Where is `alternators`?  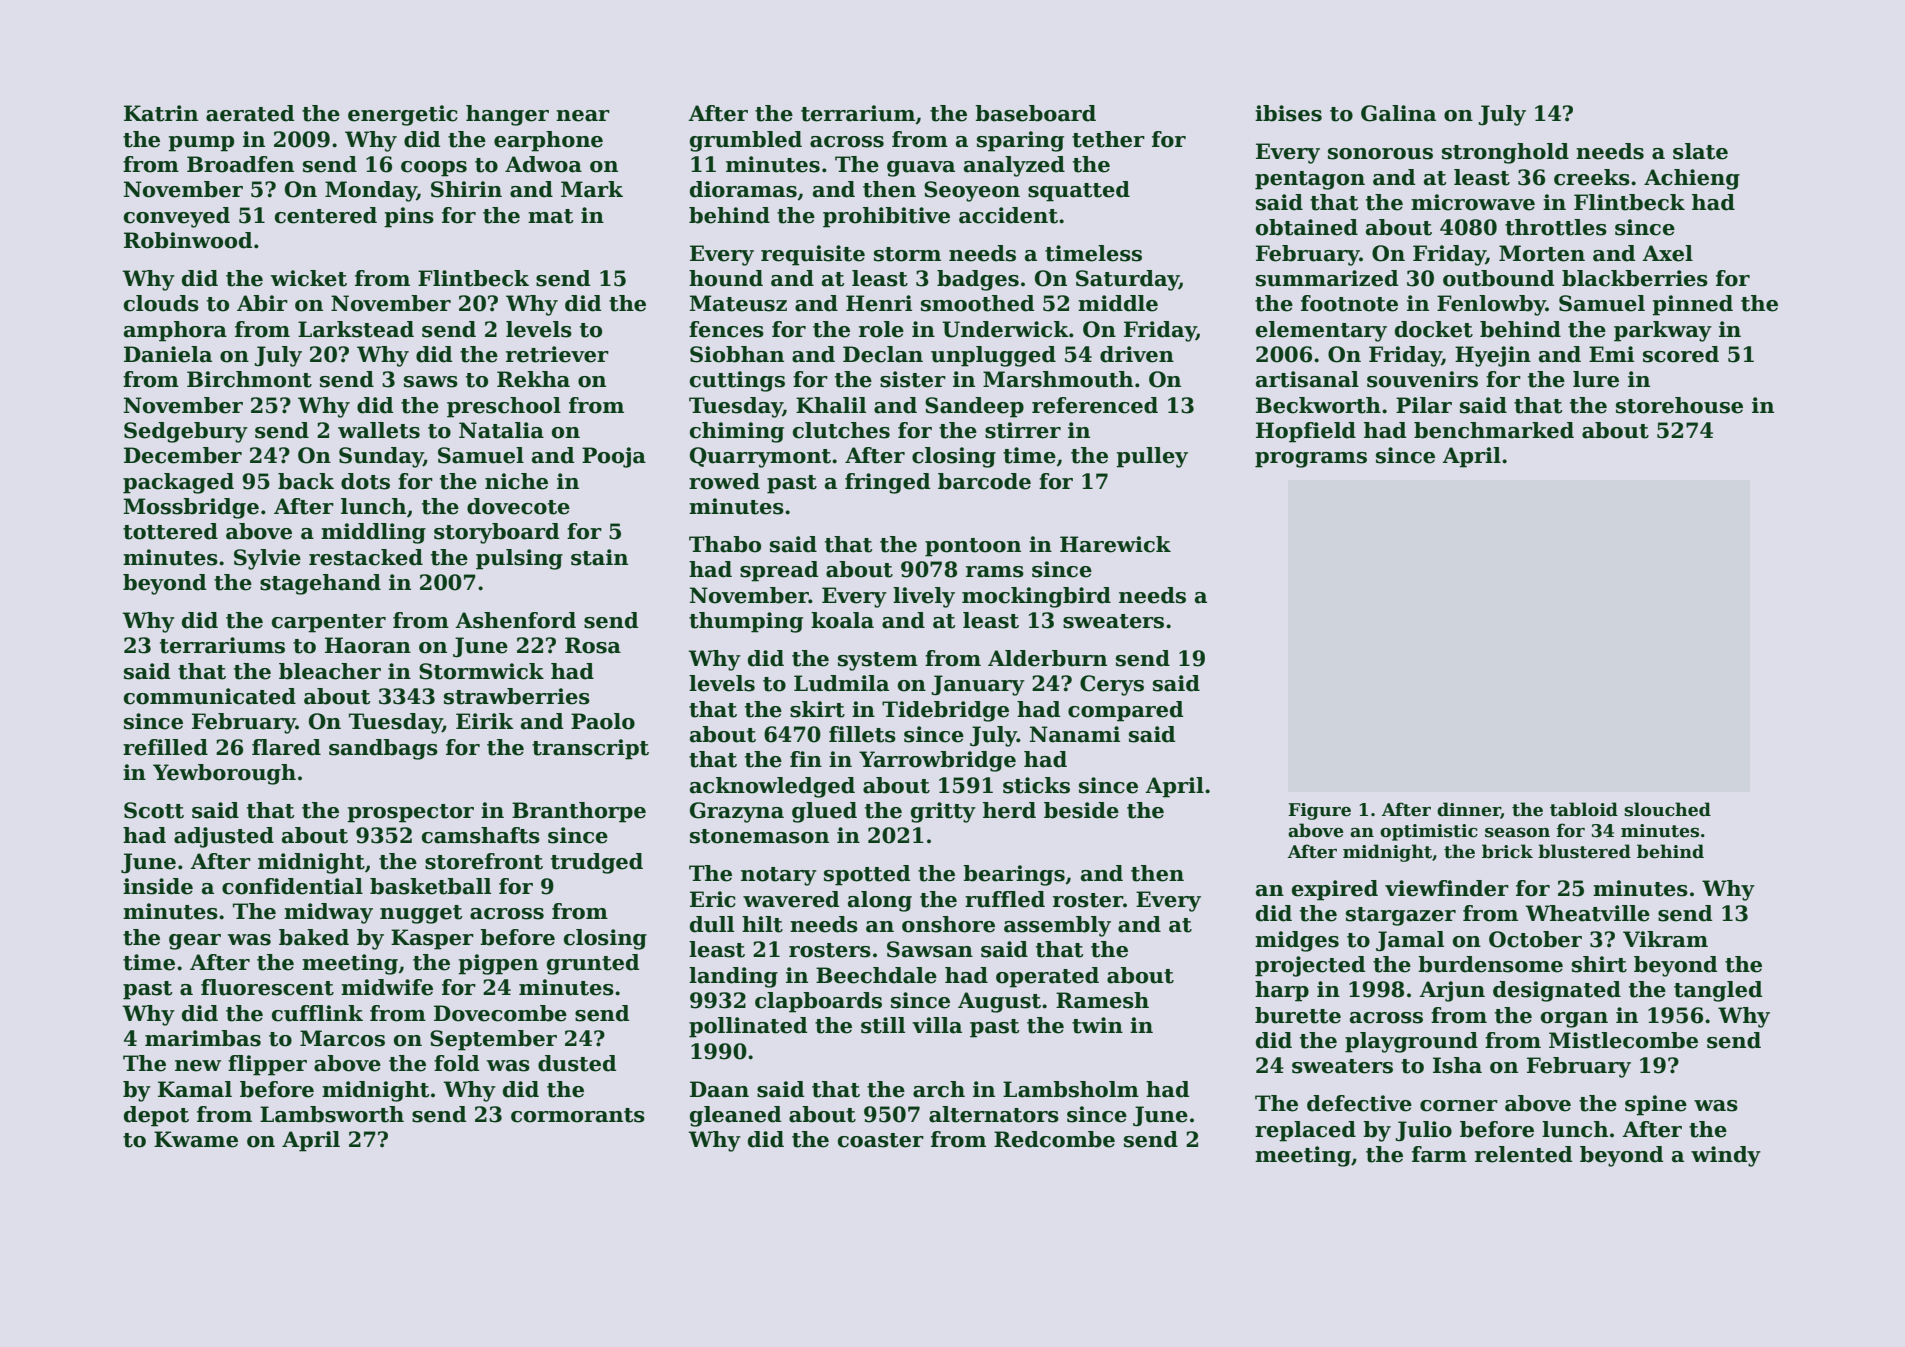 alternators is located at coordinates (994, 1114).
